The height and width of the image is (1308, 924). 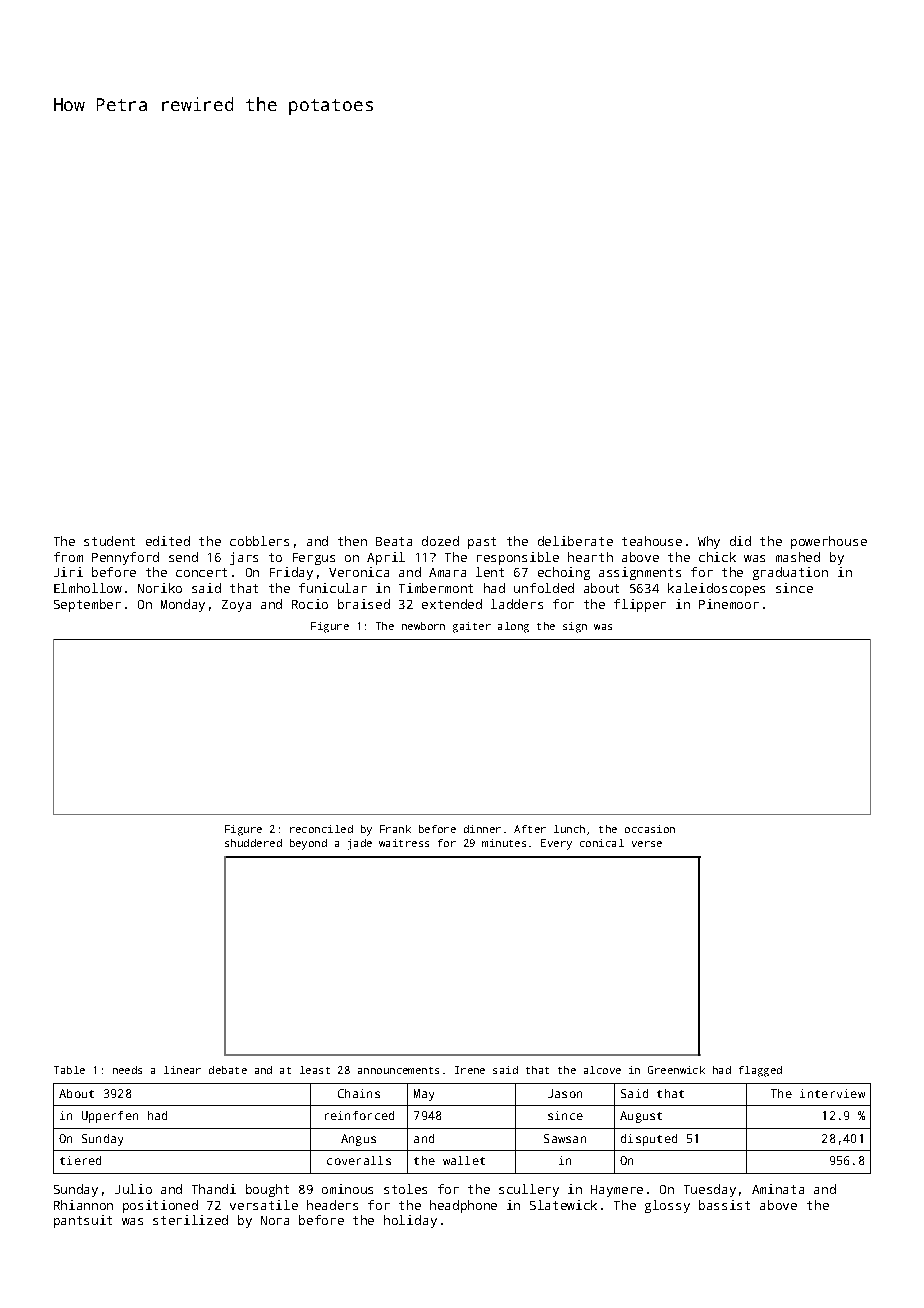 What do you see at coordinates (729, 604) in the image?
I see `Pinemoor` at bounding box center [729, 604].
